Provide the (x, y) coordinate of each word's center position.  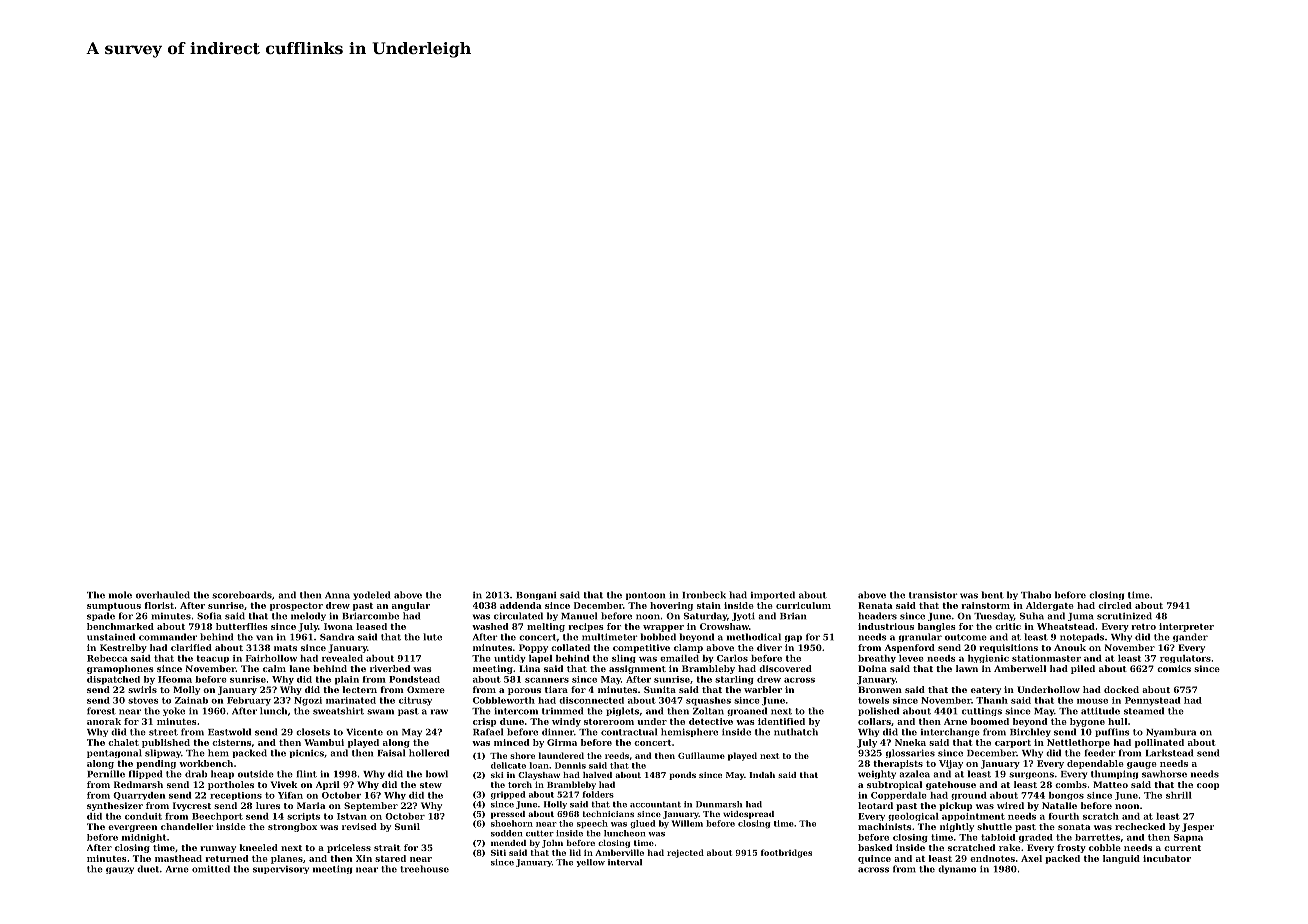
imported (773, 595)
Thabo (1036, 595)
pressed (508, 815)
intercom (516, 711)
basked (875, 847)
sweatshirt (338, 711)
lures (268, 805)
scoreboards (242, 595)
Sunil (407, 826)
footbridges (786, 853)
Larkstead (1169, 753)
